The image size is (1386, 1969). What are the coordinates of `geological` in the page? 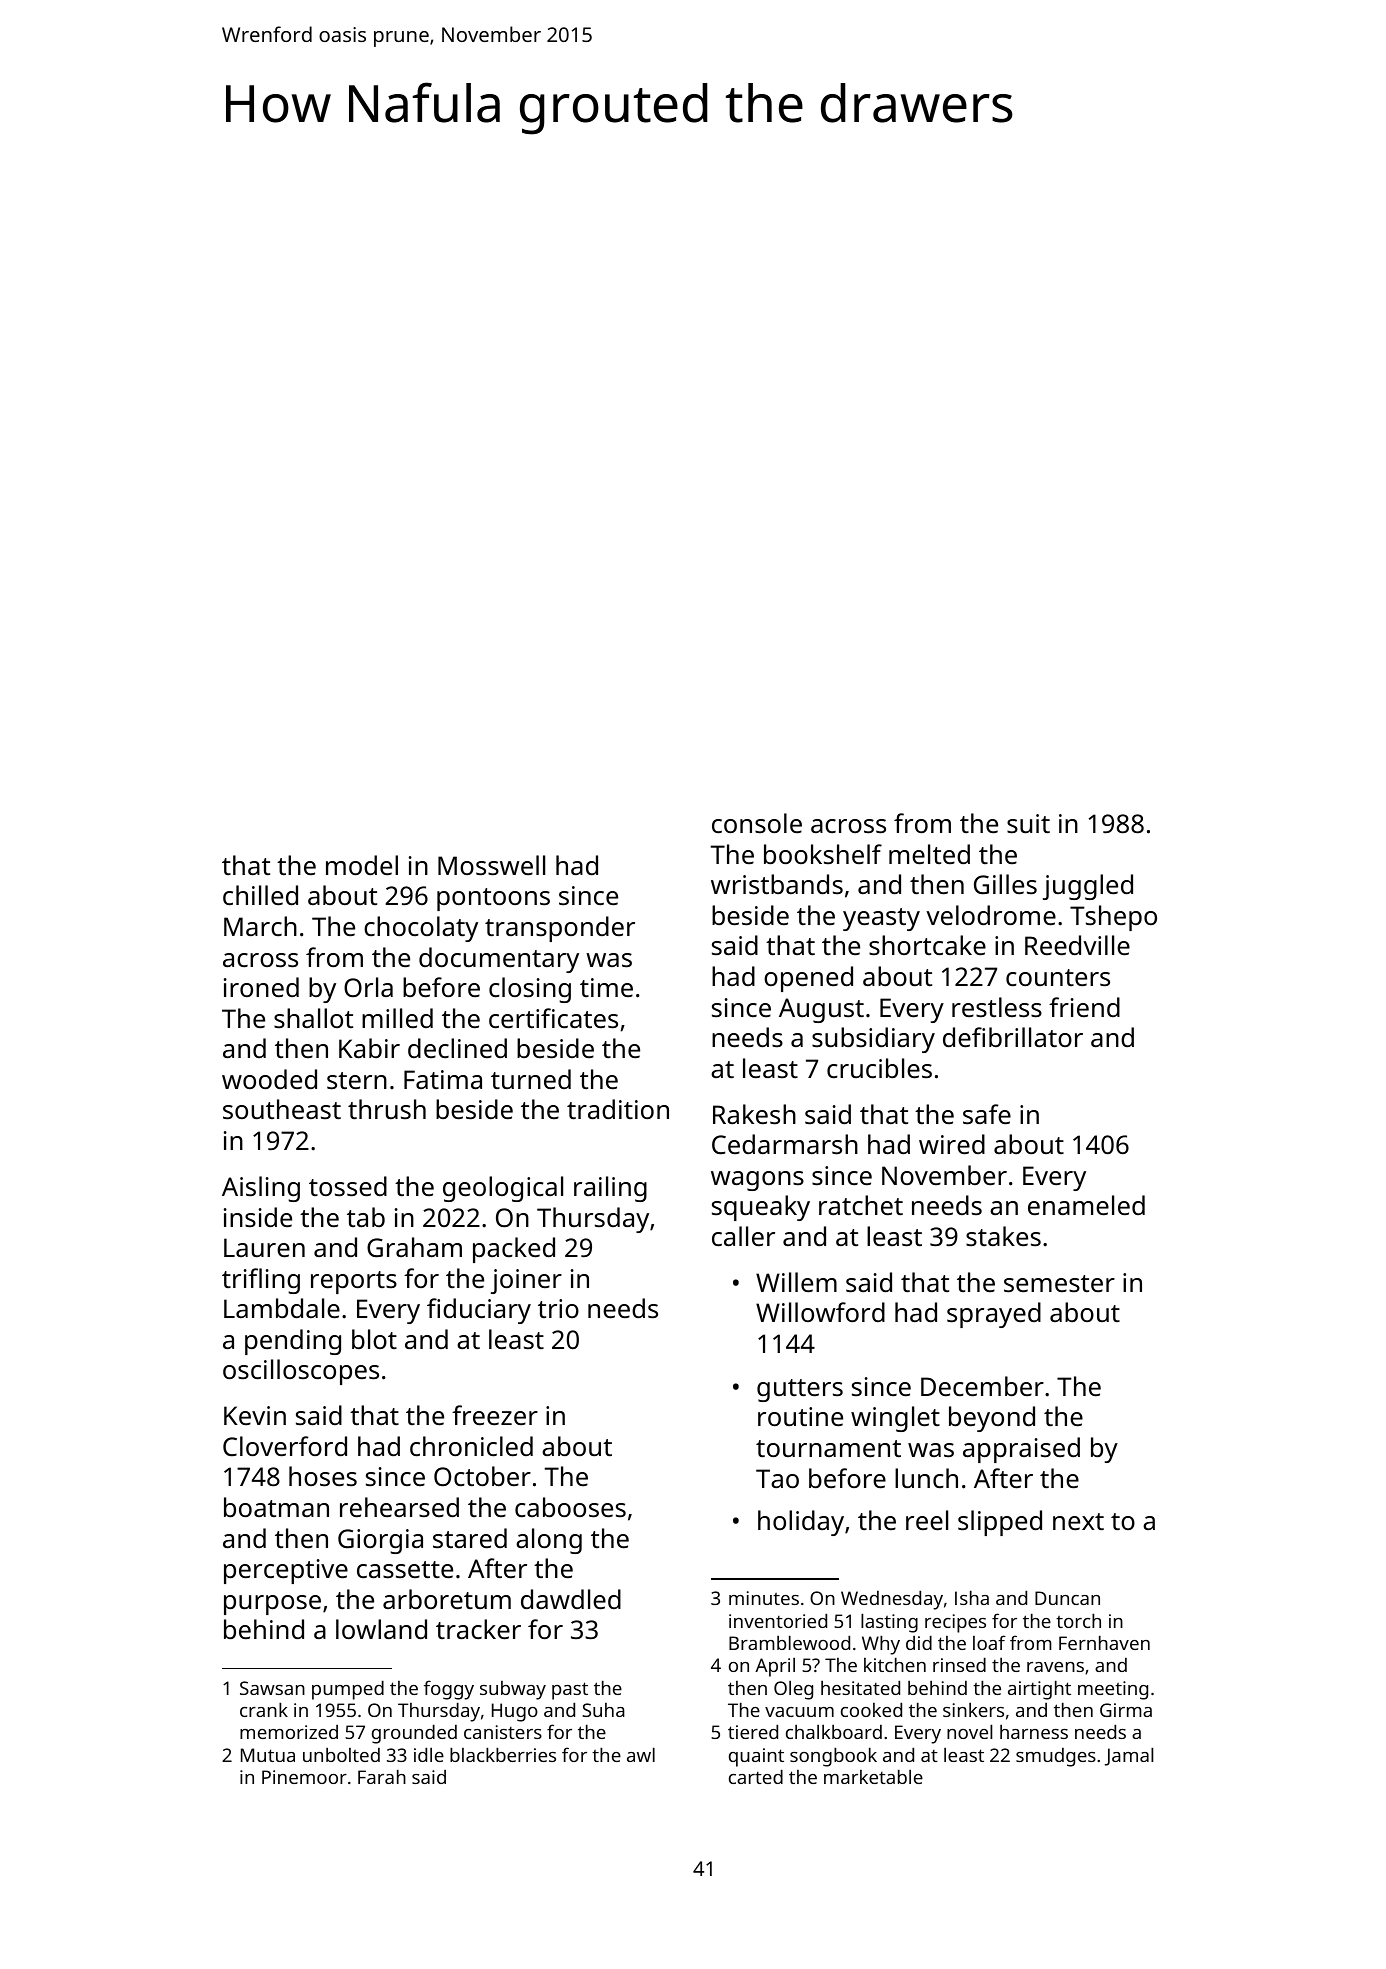 It's located at (503, 1189).
